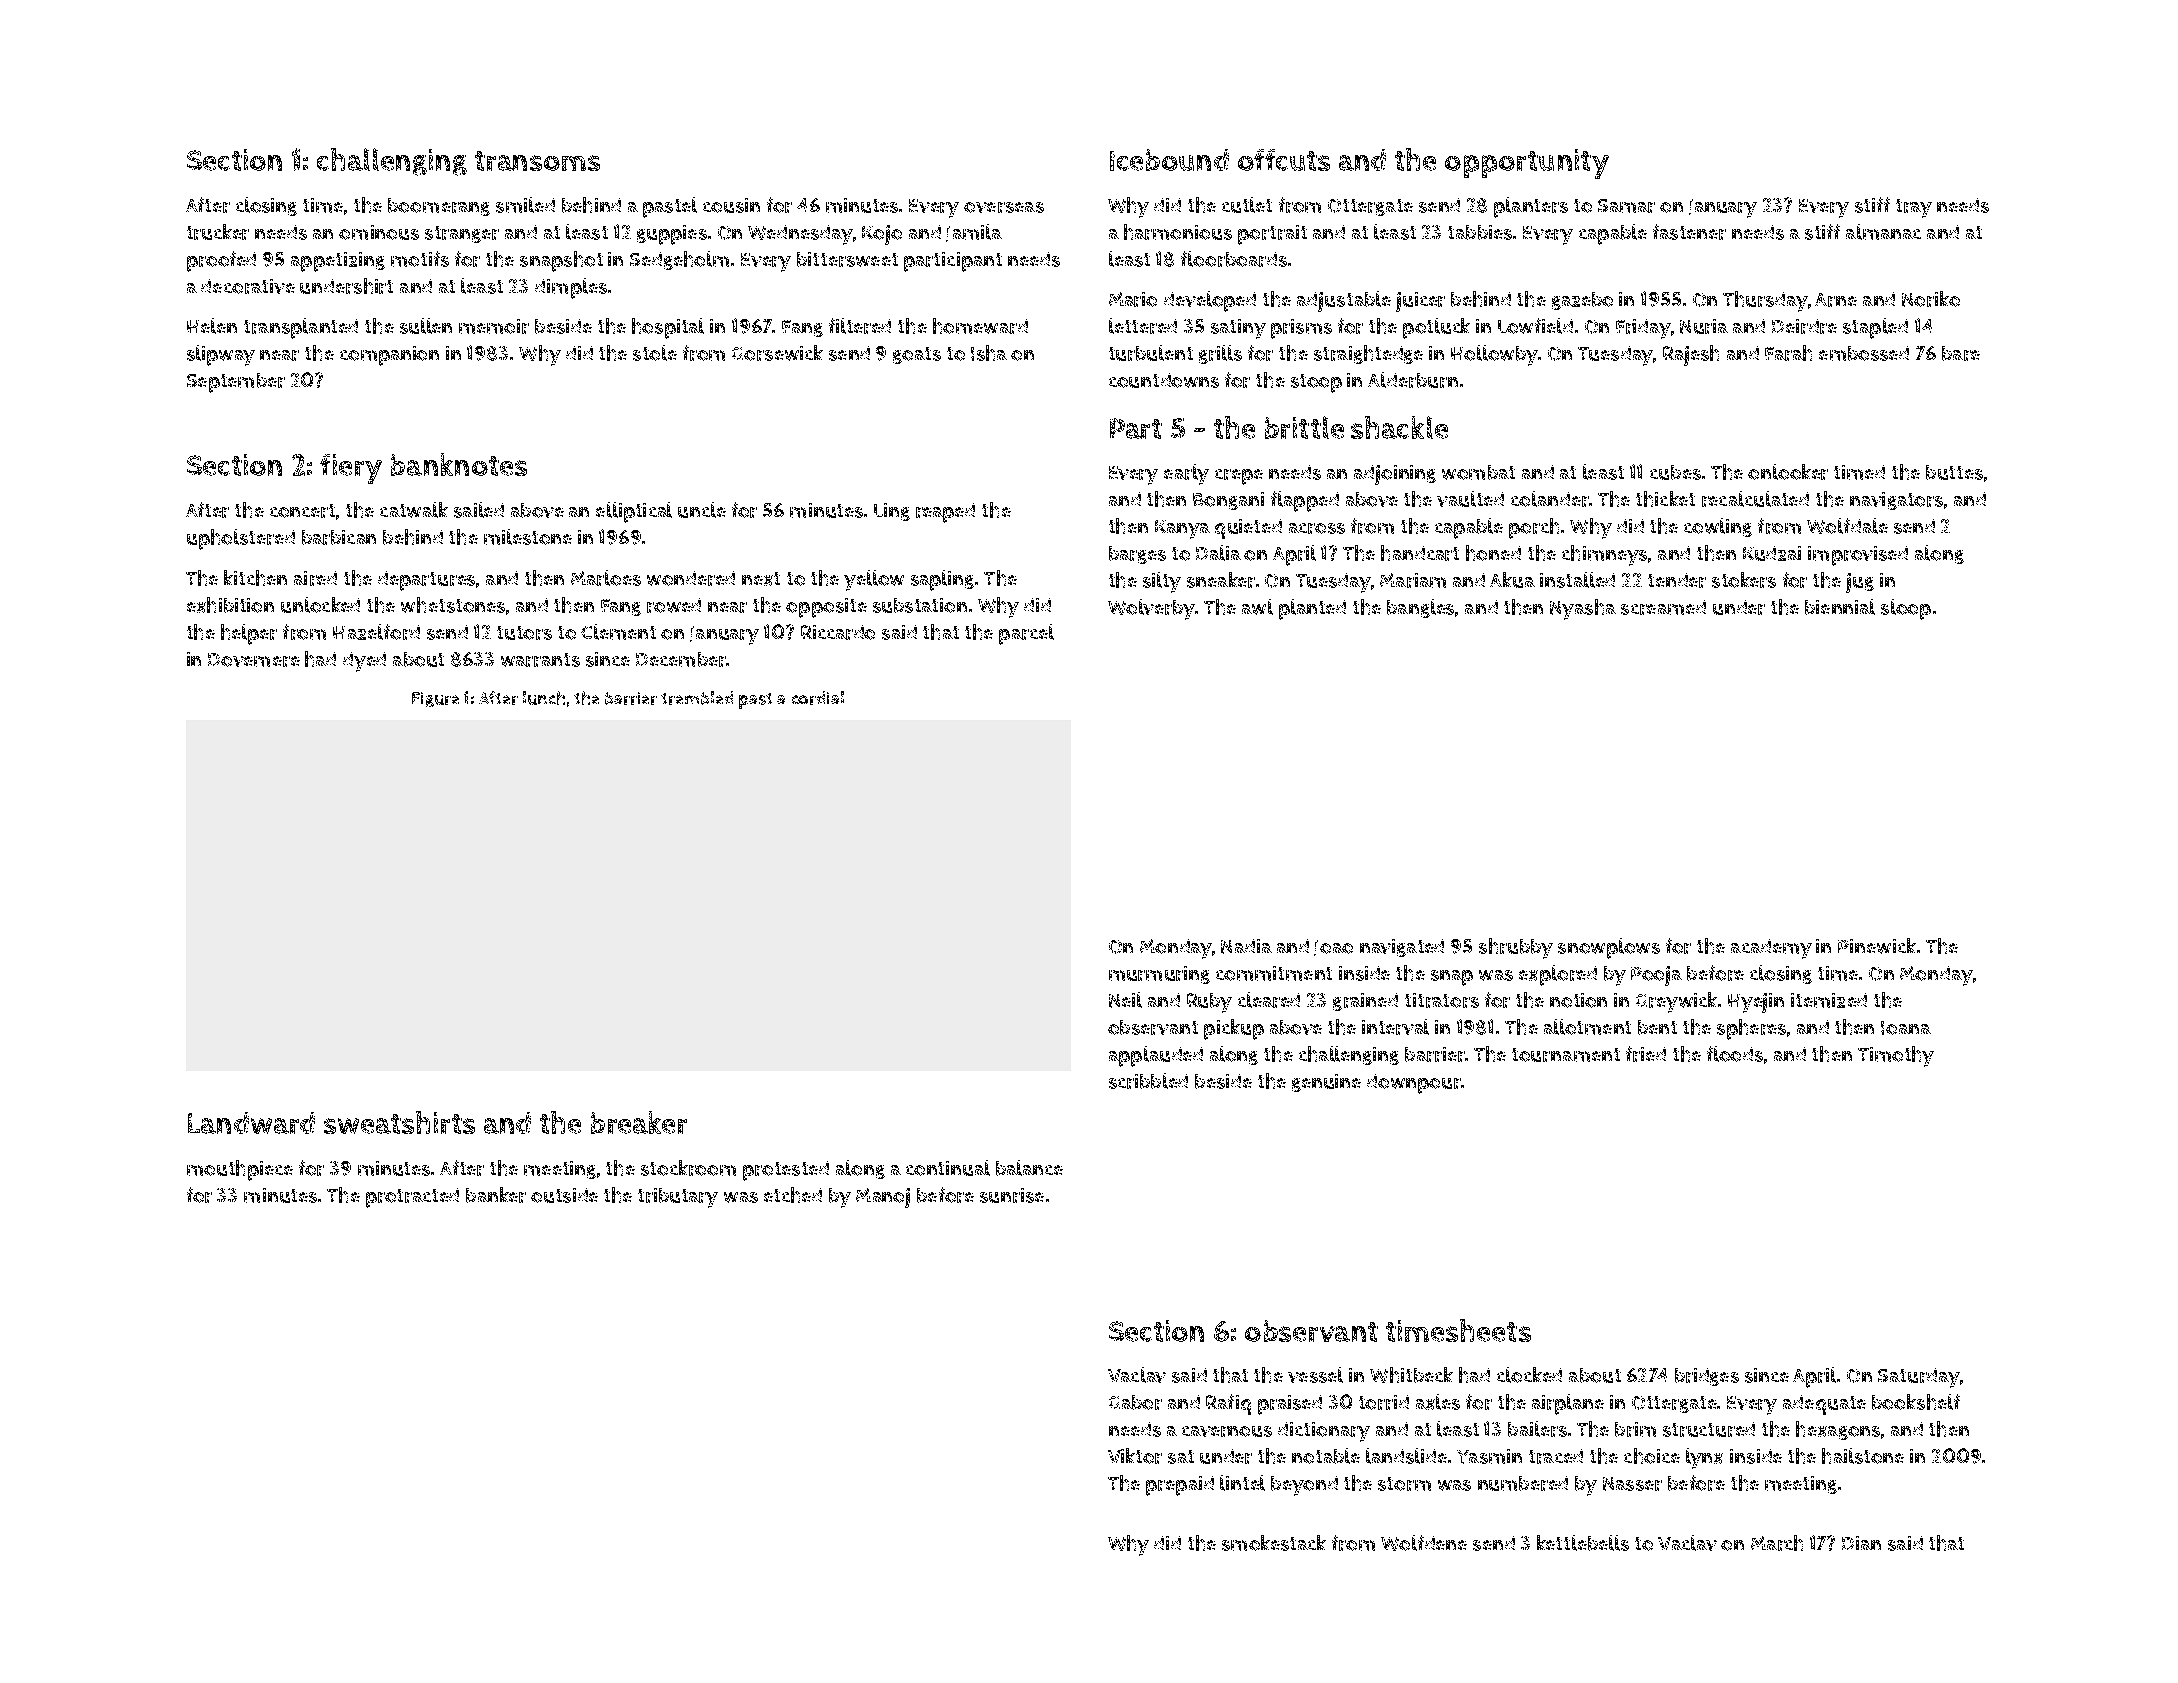 The height and width of the image is (1683, 2178). I want to click on Viktor, so click(1135, 1456).
